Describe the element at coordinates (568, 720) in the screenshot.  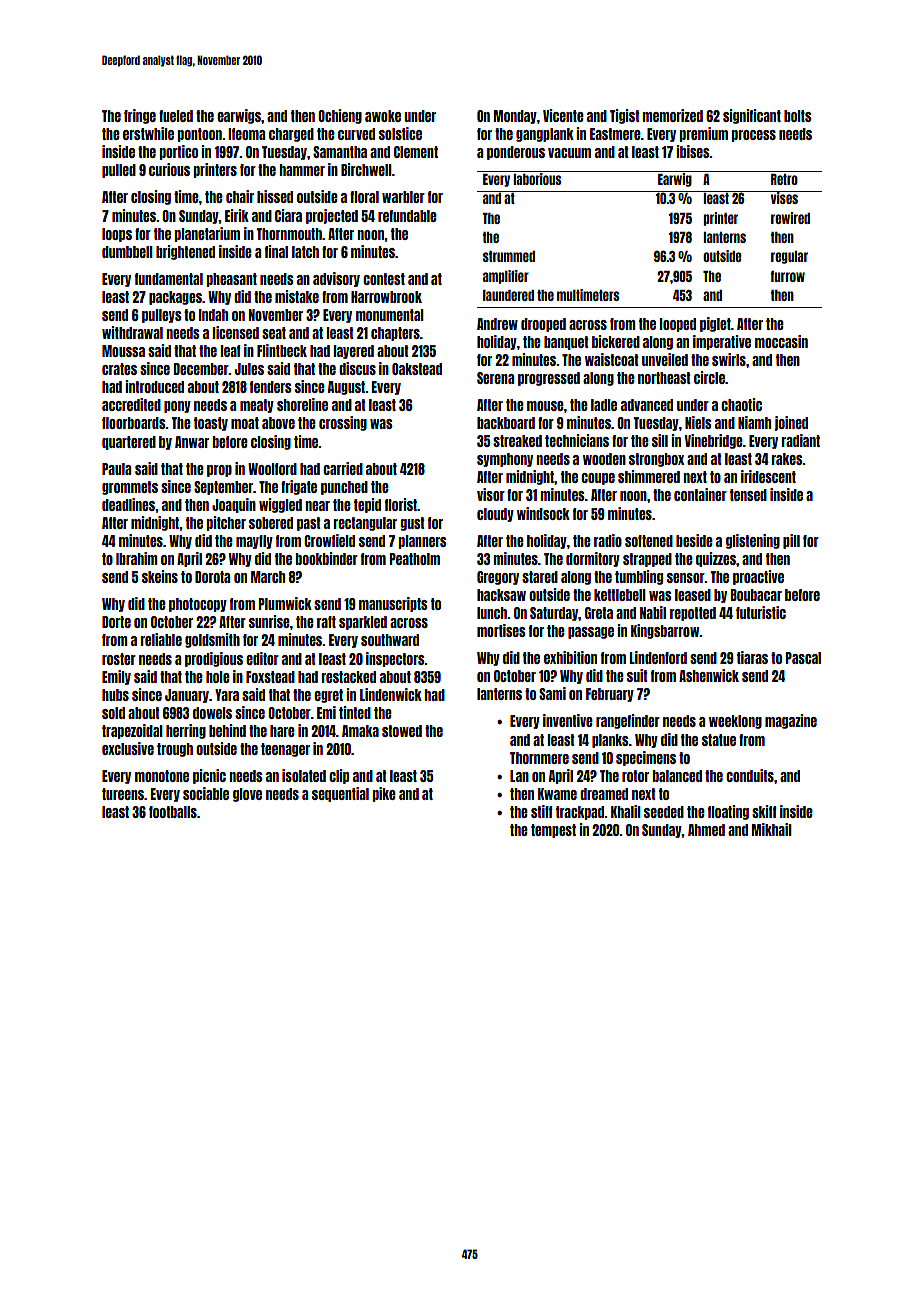
I see `inventive` at that location.
